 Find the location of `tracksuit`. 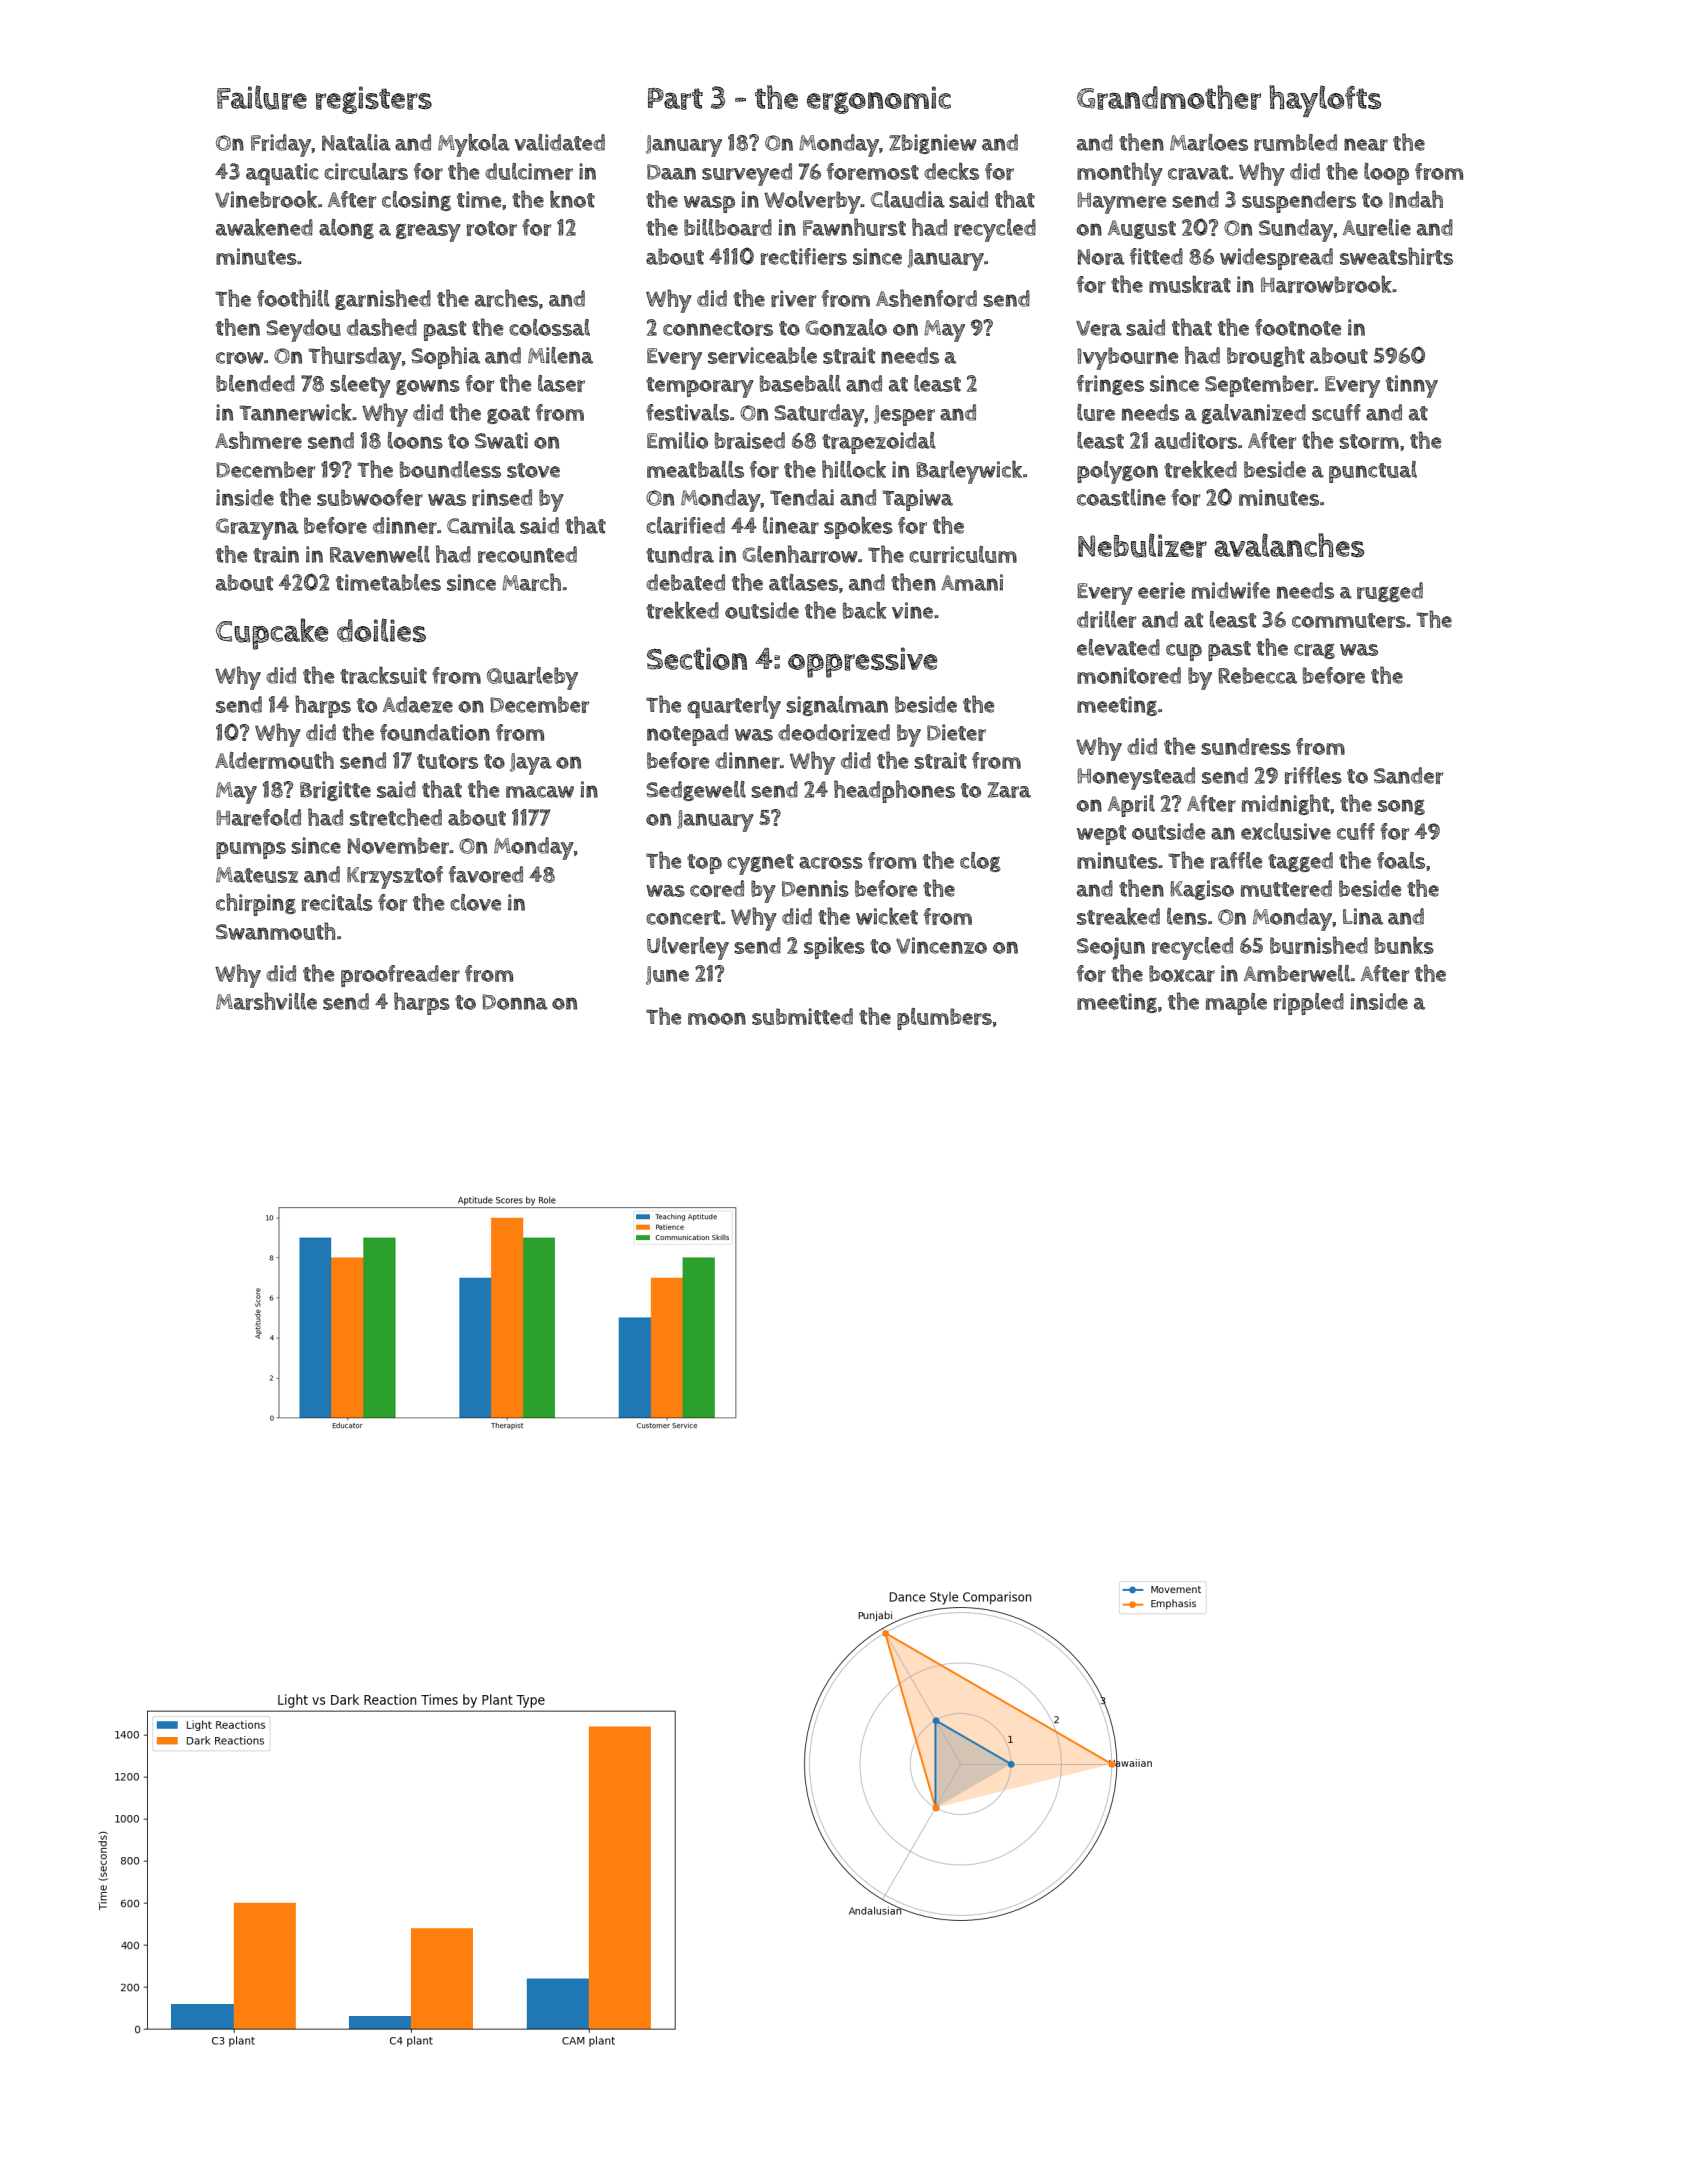

tracksuit is located at coordinates (383, 675).
